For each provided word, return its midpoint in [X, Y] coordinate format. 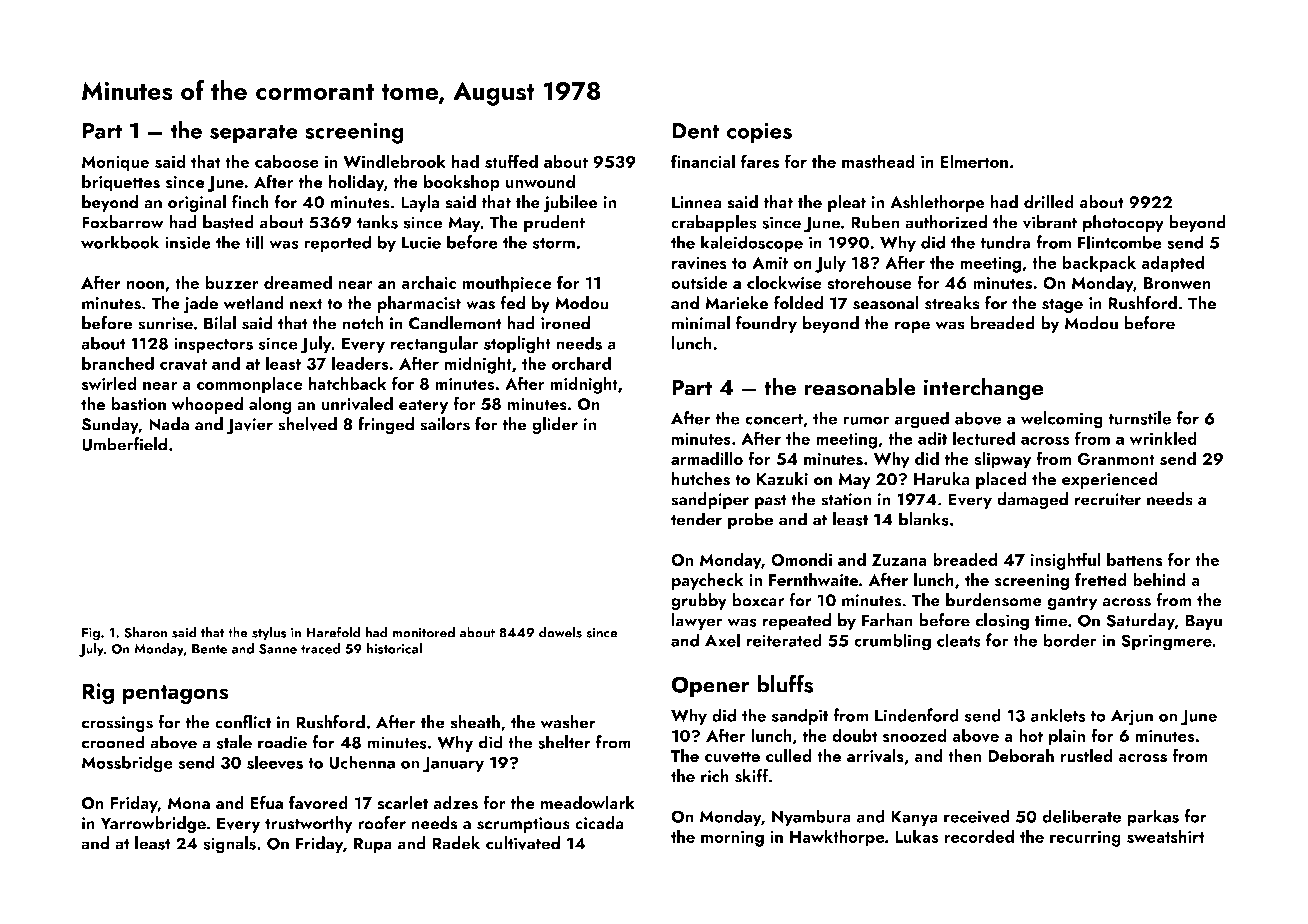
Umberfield [125, 444]
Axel [722, 640]
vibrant [1050, 222]
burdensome [994, 600]
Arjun [1132, 717]
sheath [475, 722]
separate [254, 134]
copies [759, 133]
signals [229, 845]
